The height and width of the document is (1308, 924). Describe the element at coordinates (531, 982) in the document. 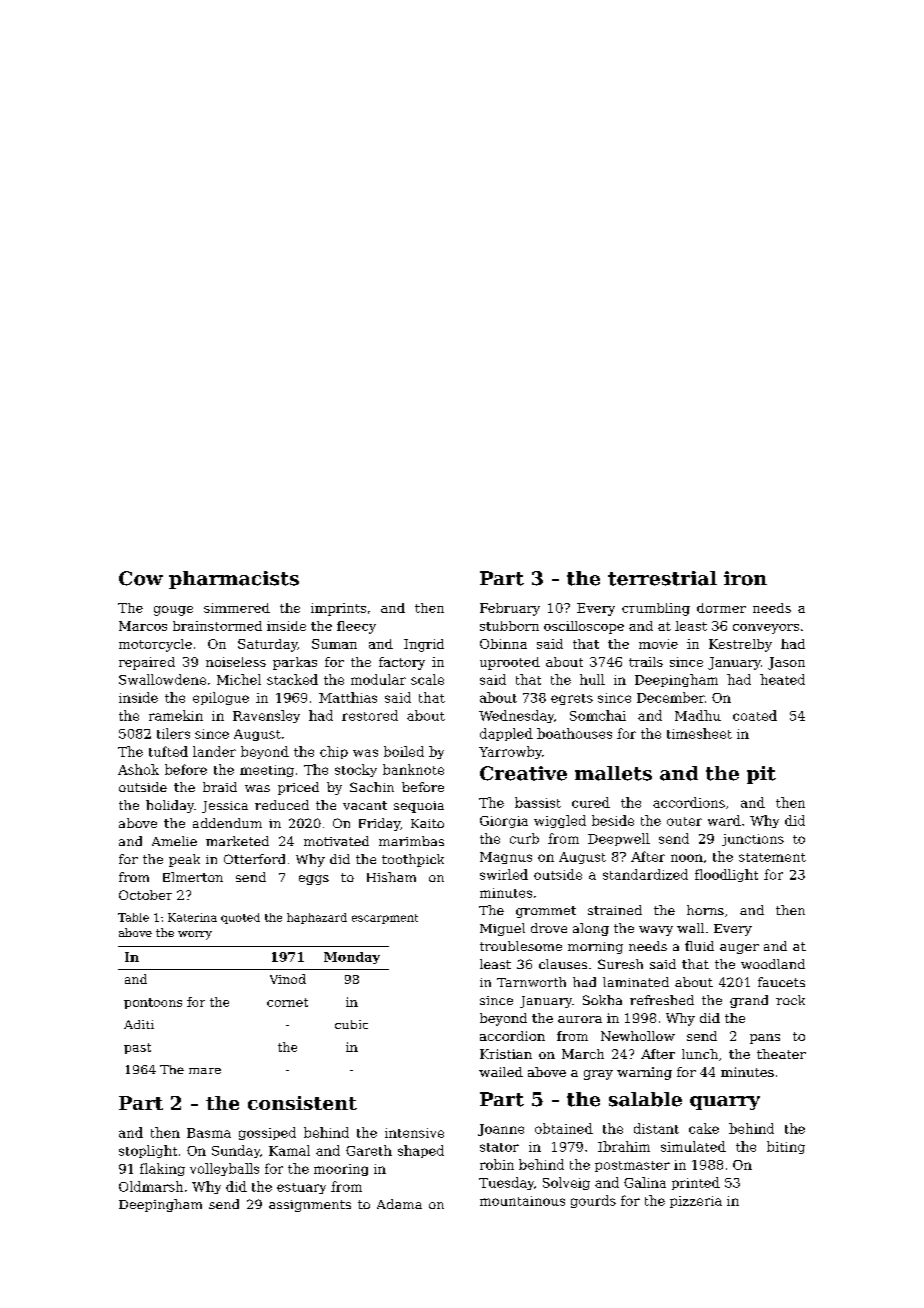

I see `Tarnworth` at that location.
